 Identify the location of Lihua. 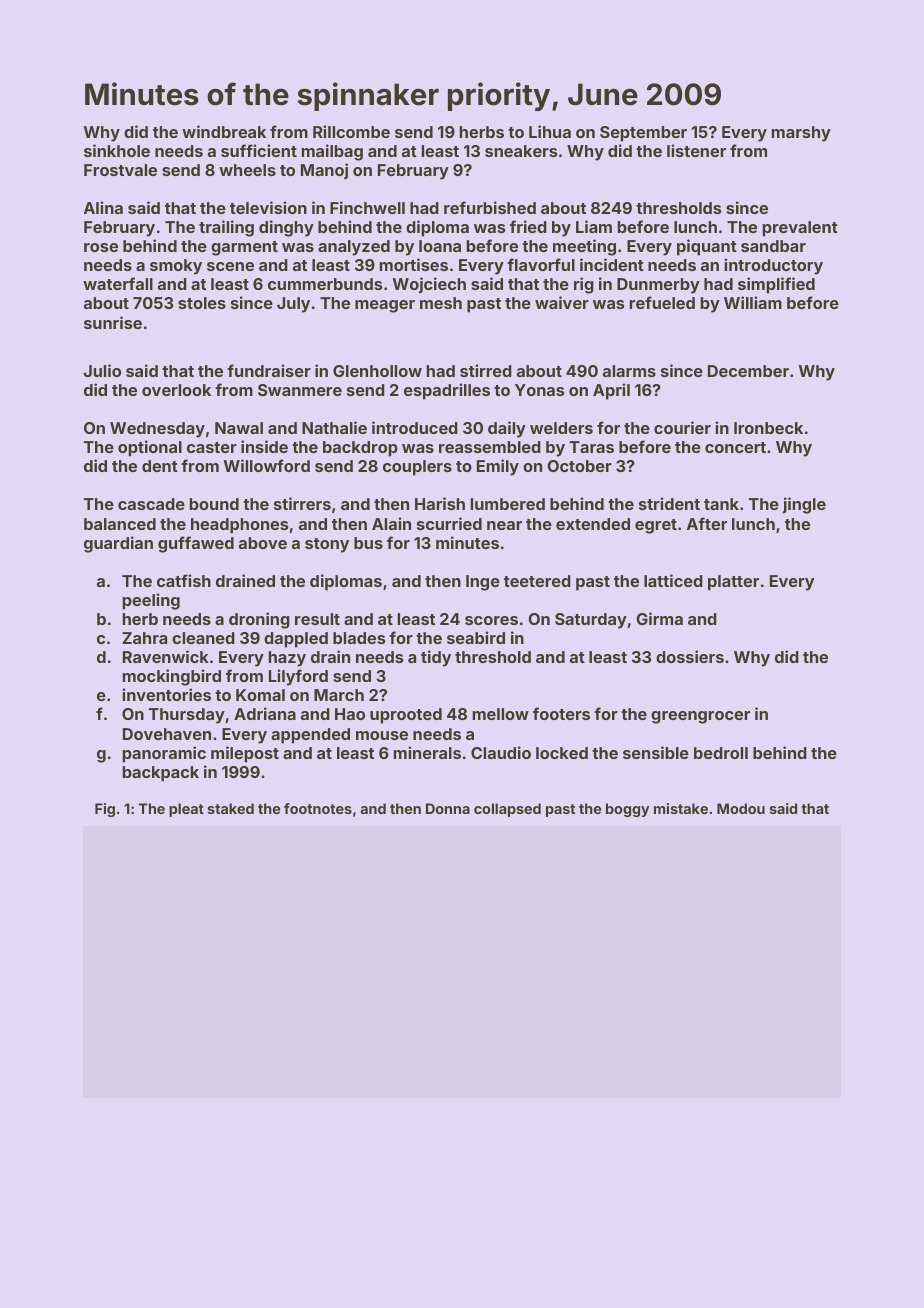
(550, 131).
